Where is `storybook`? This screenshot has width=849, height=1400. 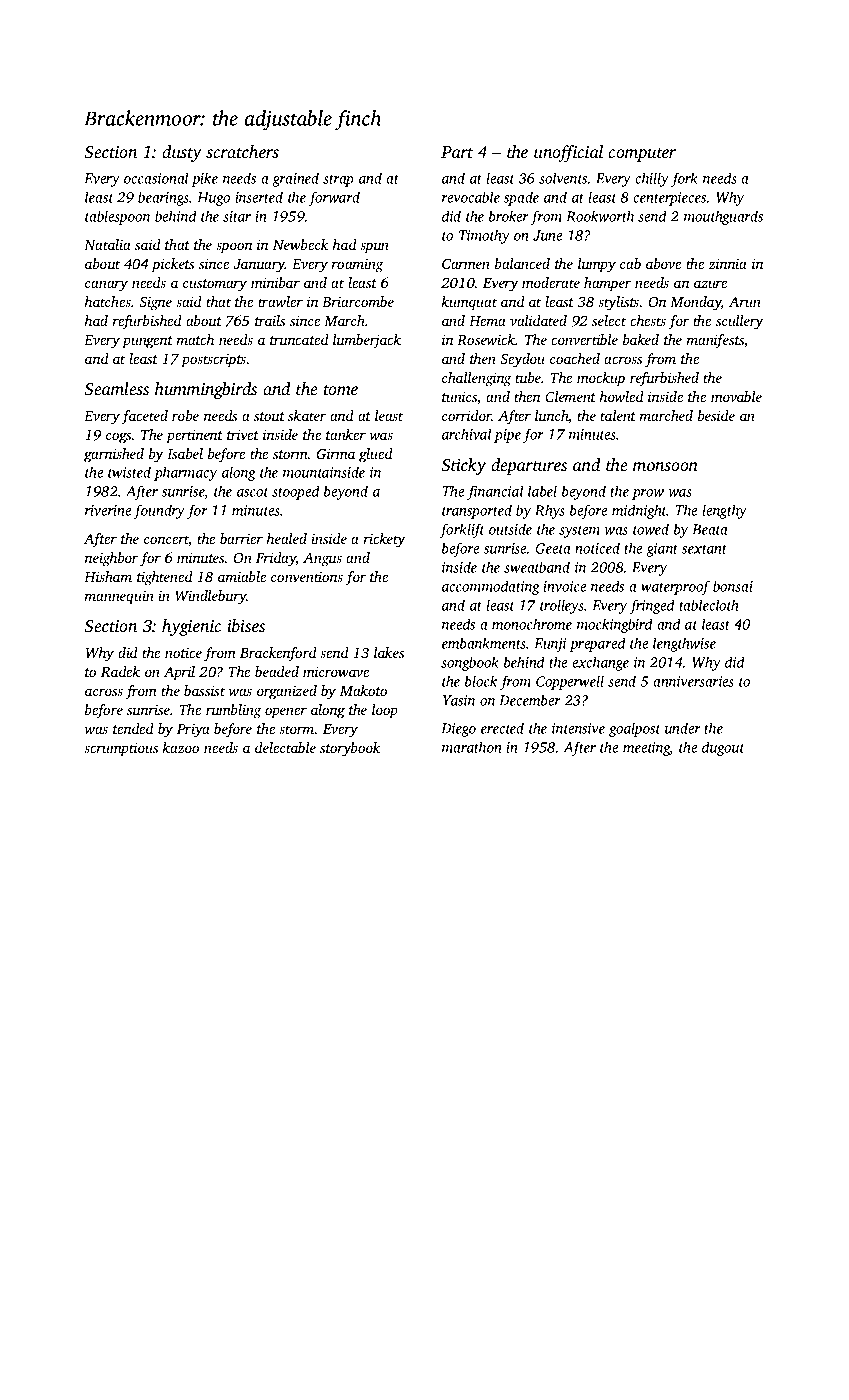
storybook is located at coordinates (350, 749).
